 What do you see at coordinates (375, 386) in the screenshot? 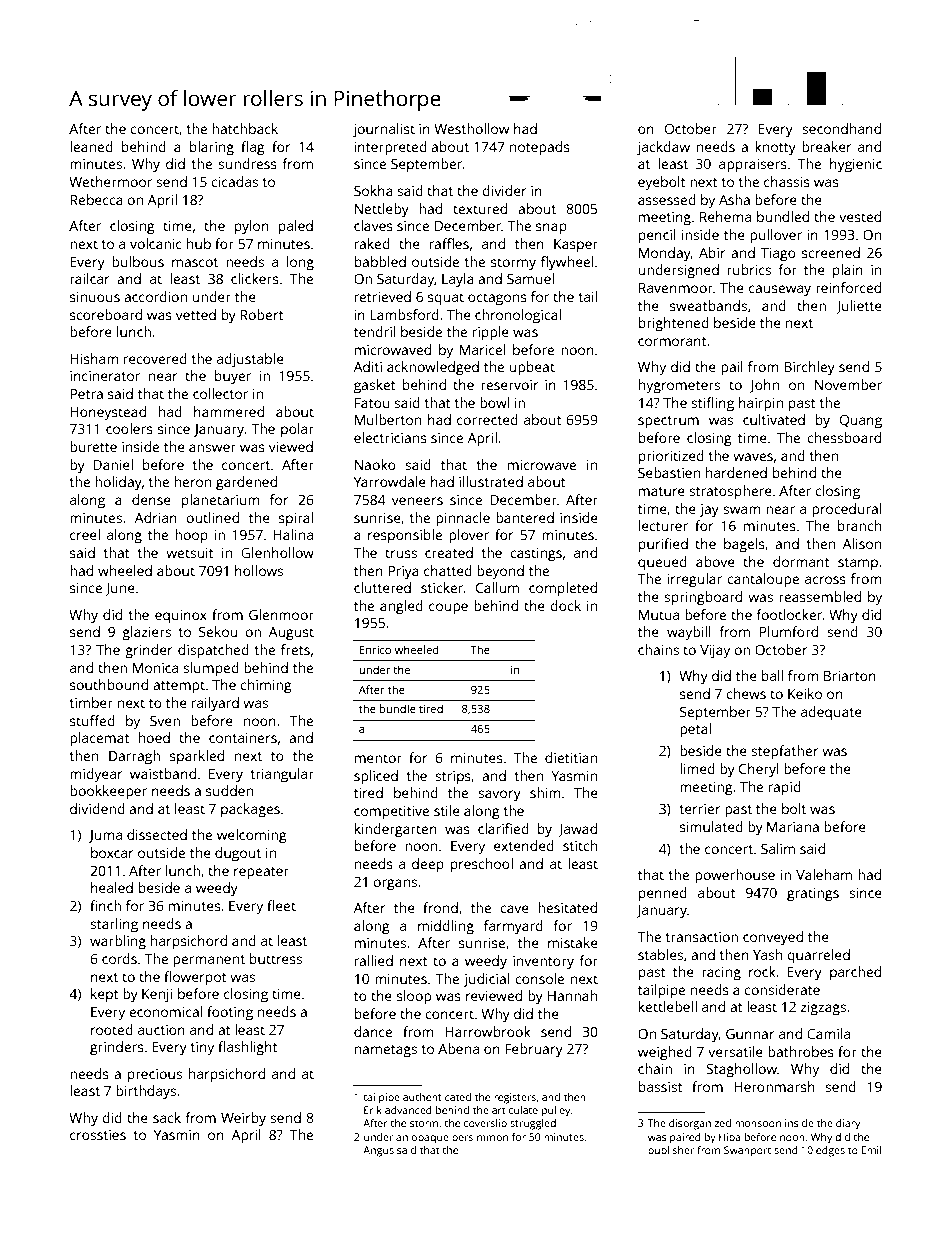
I see `gasket` at bounding box center [375, 386].
